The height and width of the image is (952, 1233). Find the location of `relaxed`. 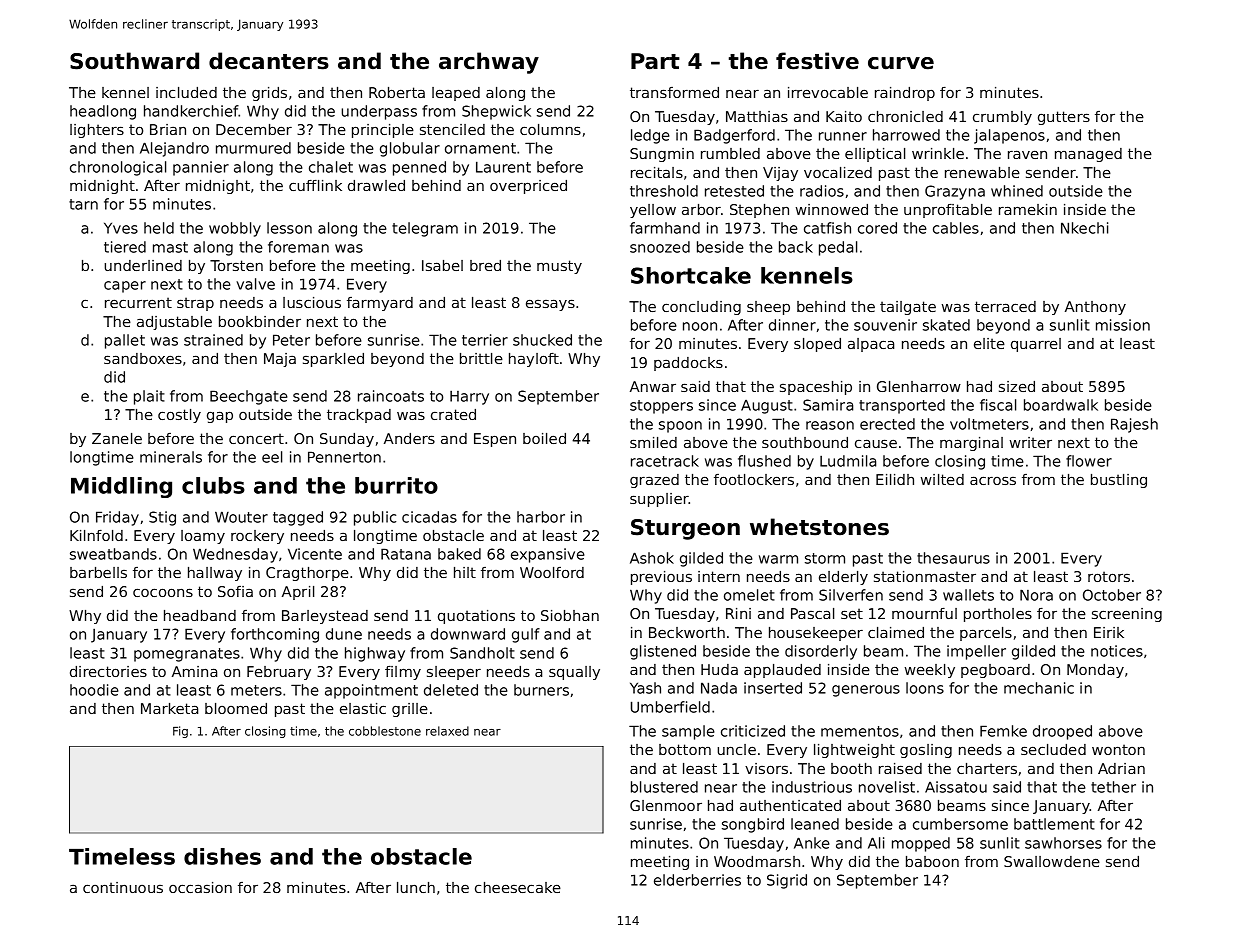

relaxed is located at coordinates (447, 731).
